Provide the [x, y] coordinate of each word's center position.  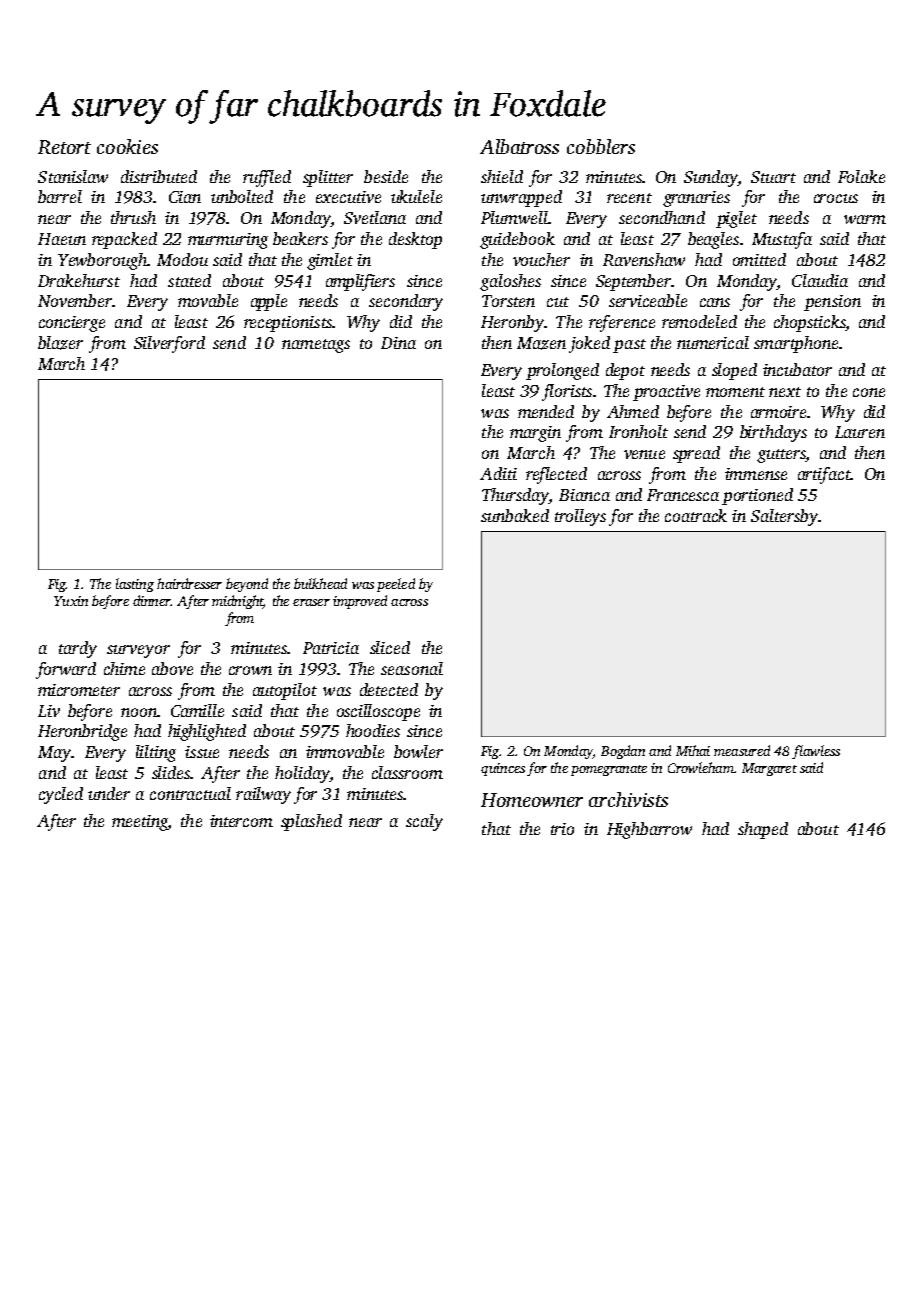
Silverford [169, 344]
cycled [61, 795]
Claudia [820, 280]
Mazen [541, 343]
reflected [556, 475]
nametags [316, 346]
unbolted [242, 196]
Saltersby [785, 517]
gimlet [330, 261]
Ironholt [638, 431]
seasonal [412, 668]
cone [869, 392]
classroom [407, 772]
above [172, 668]
